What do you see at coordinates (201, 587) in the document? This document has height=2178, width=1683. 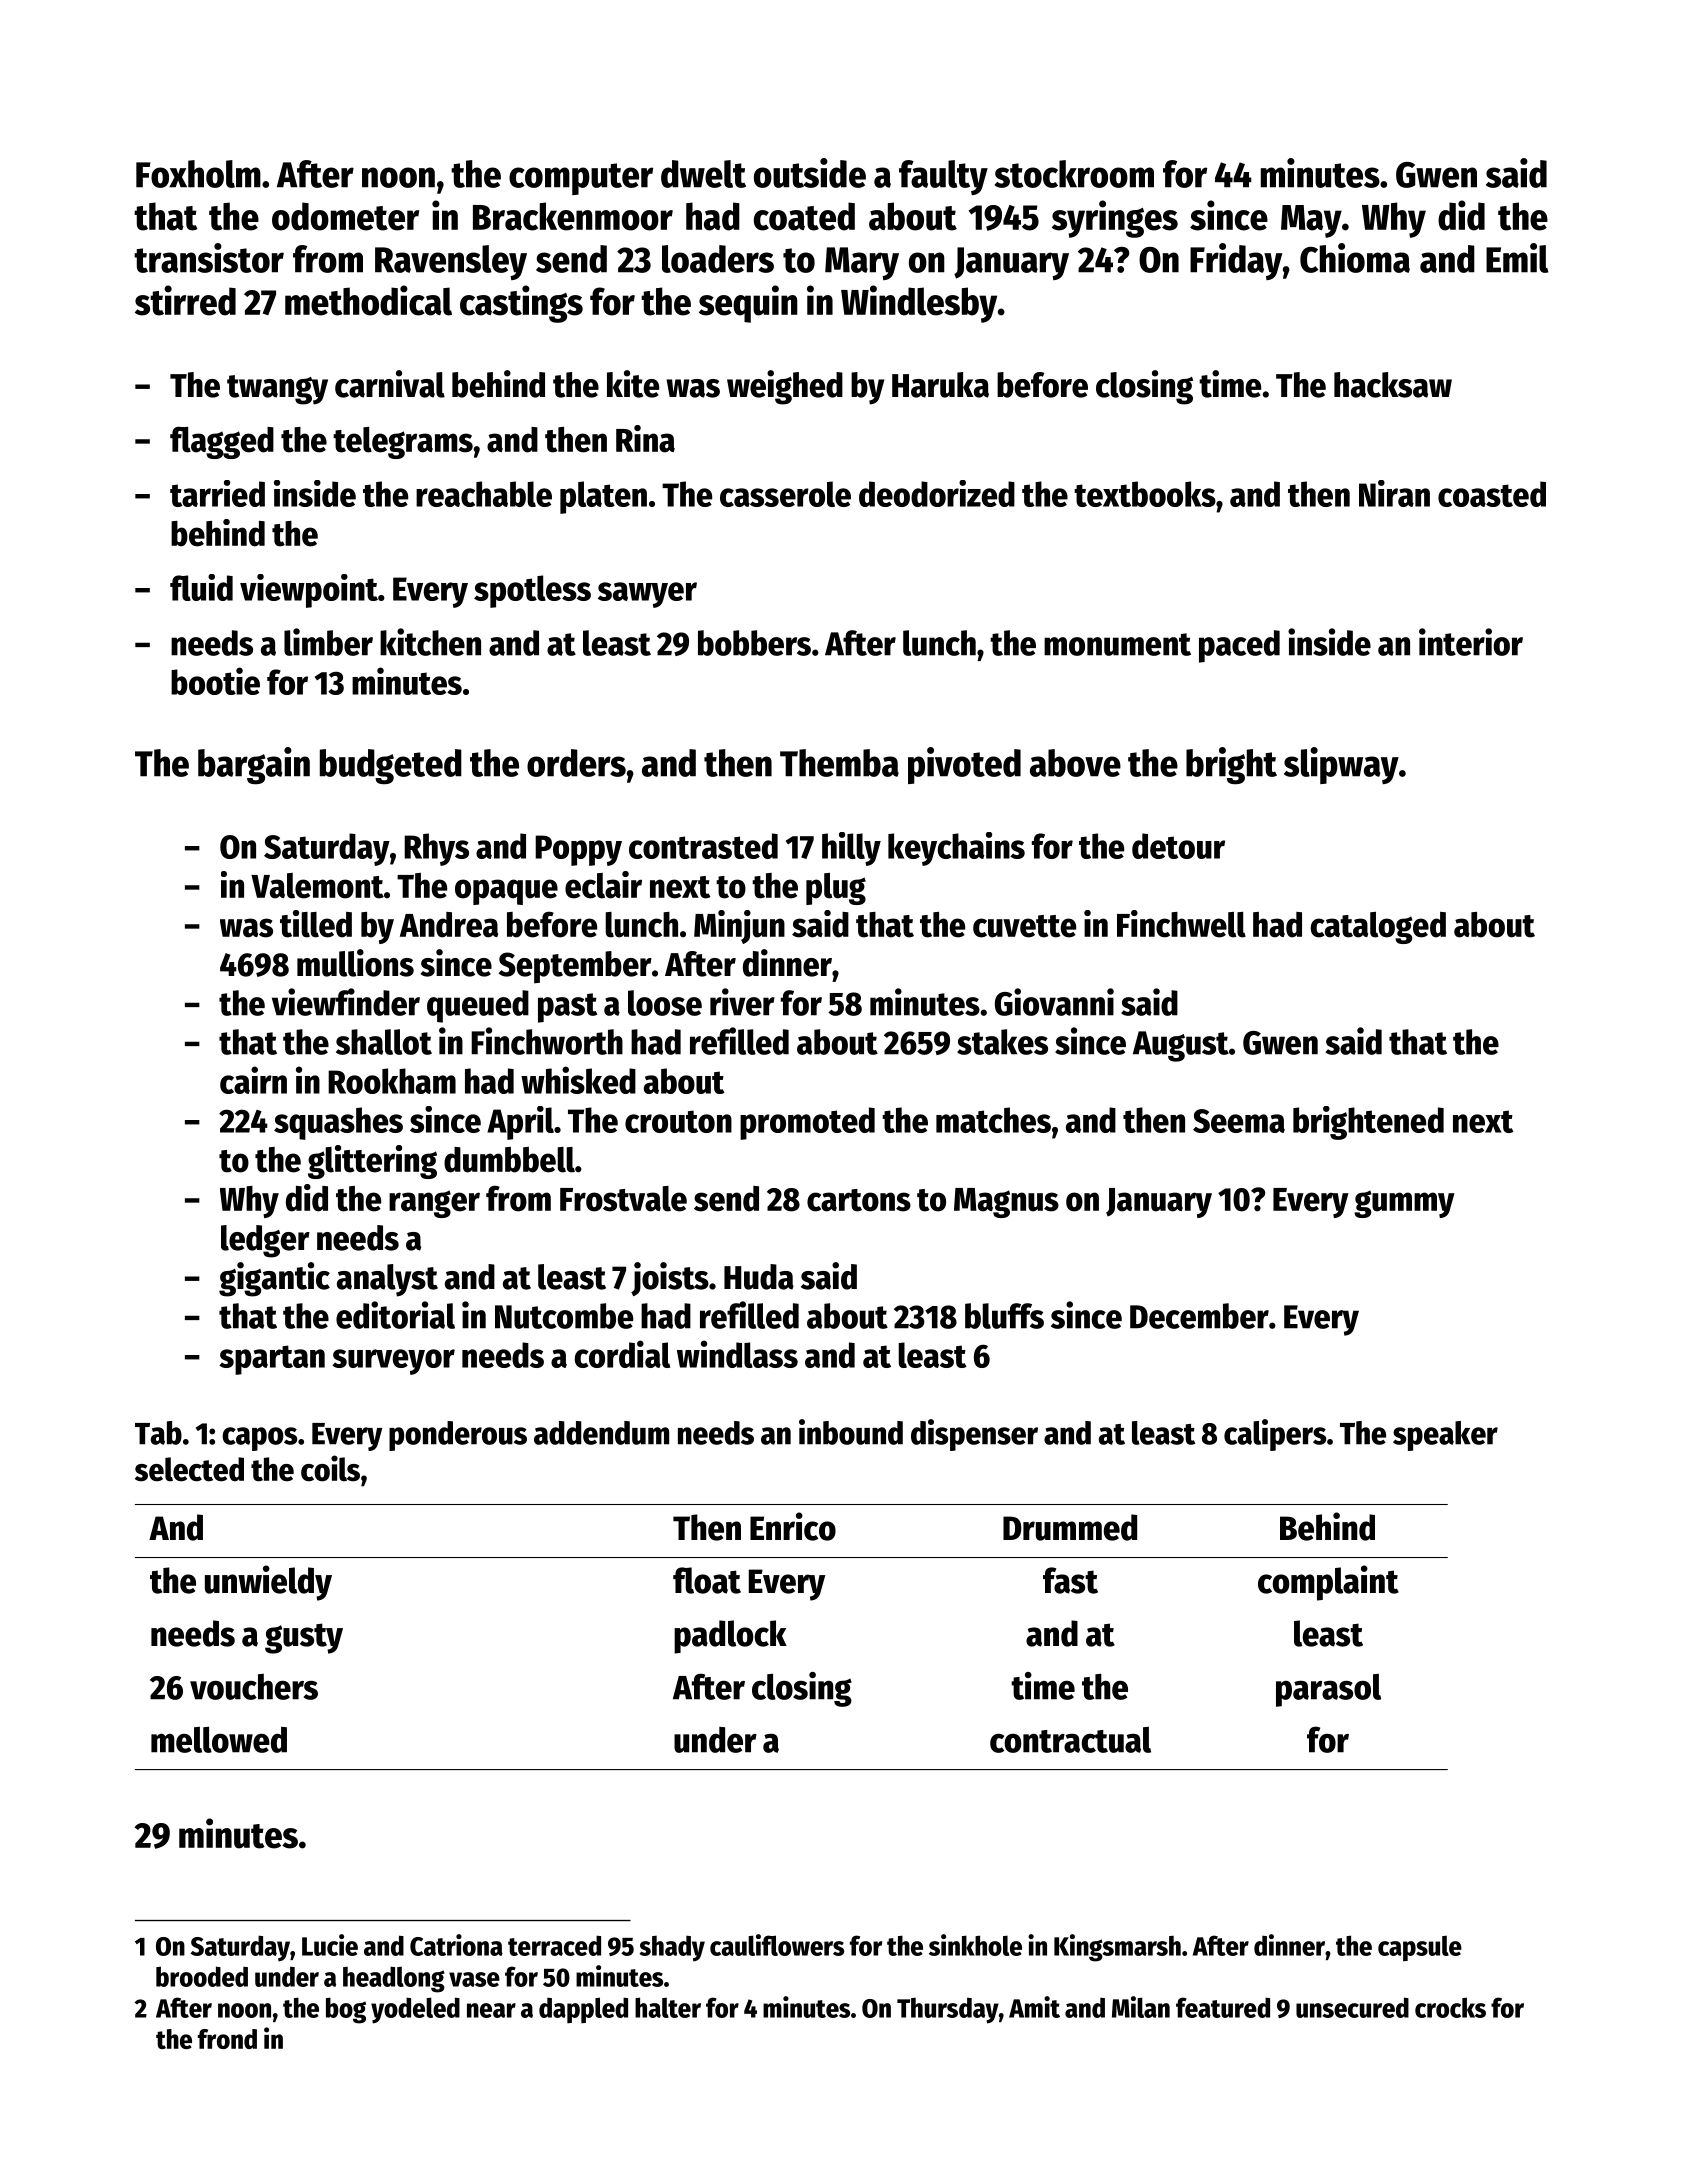 I see `fluid` at bounding box center [201, 587].
